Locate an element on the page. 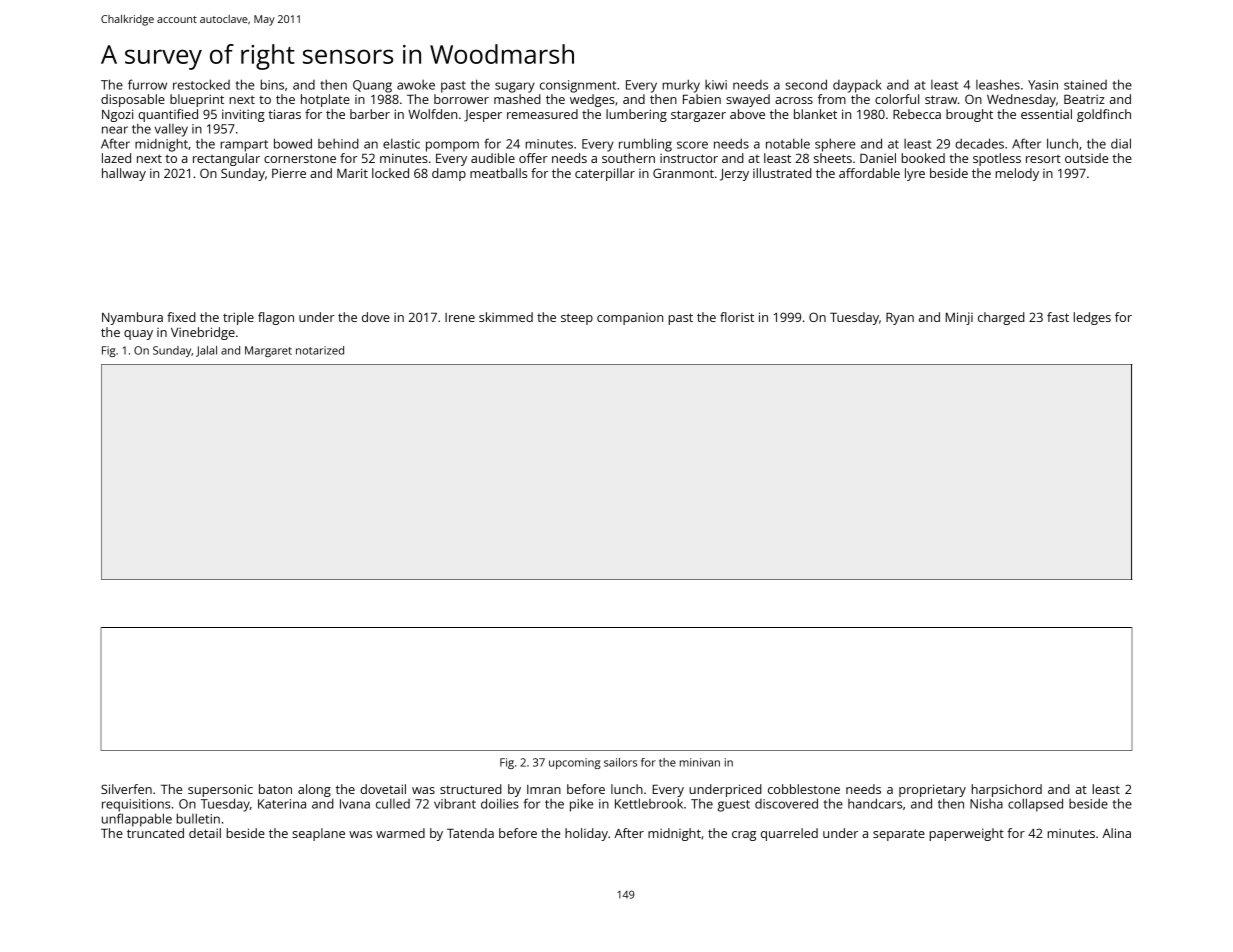 This image has width=1233, height=952. paperweight is located at coordinates (966, 834).
